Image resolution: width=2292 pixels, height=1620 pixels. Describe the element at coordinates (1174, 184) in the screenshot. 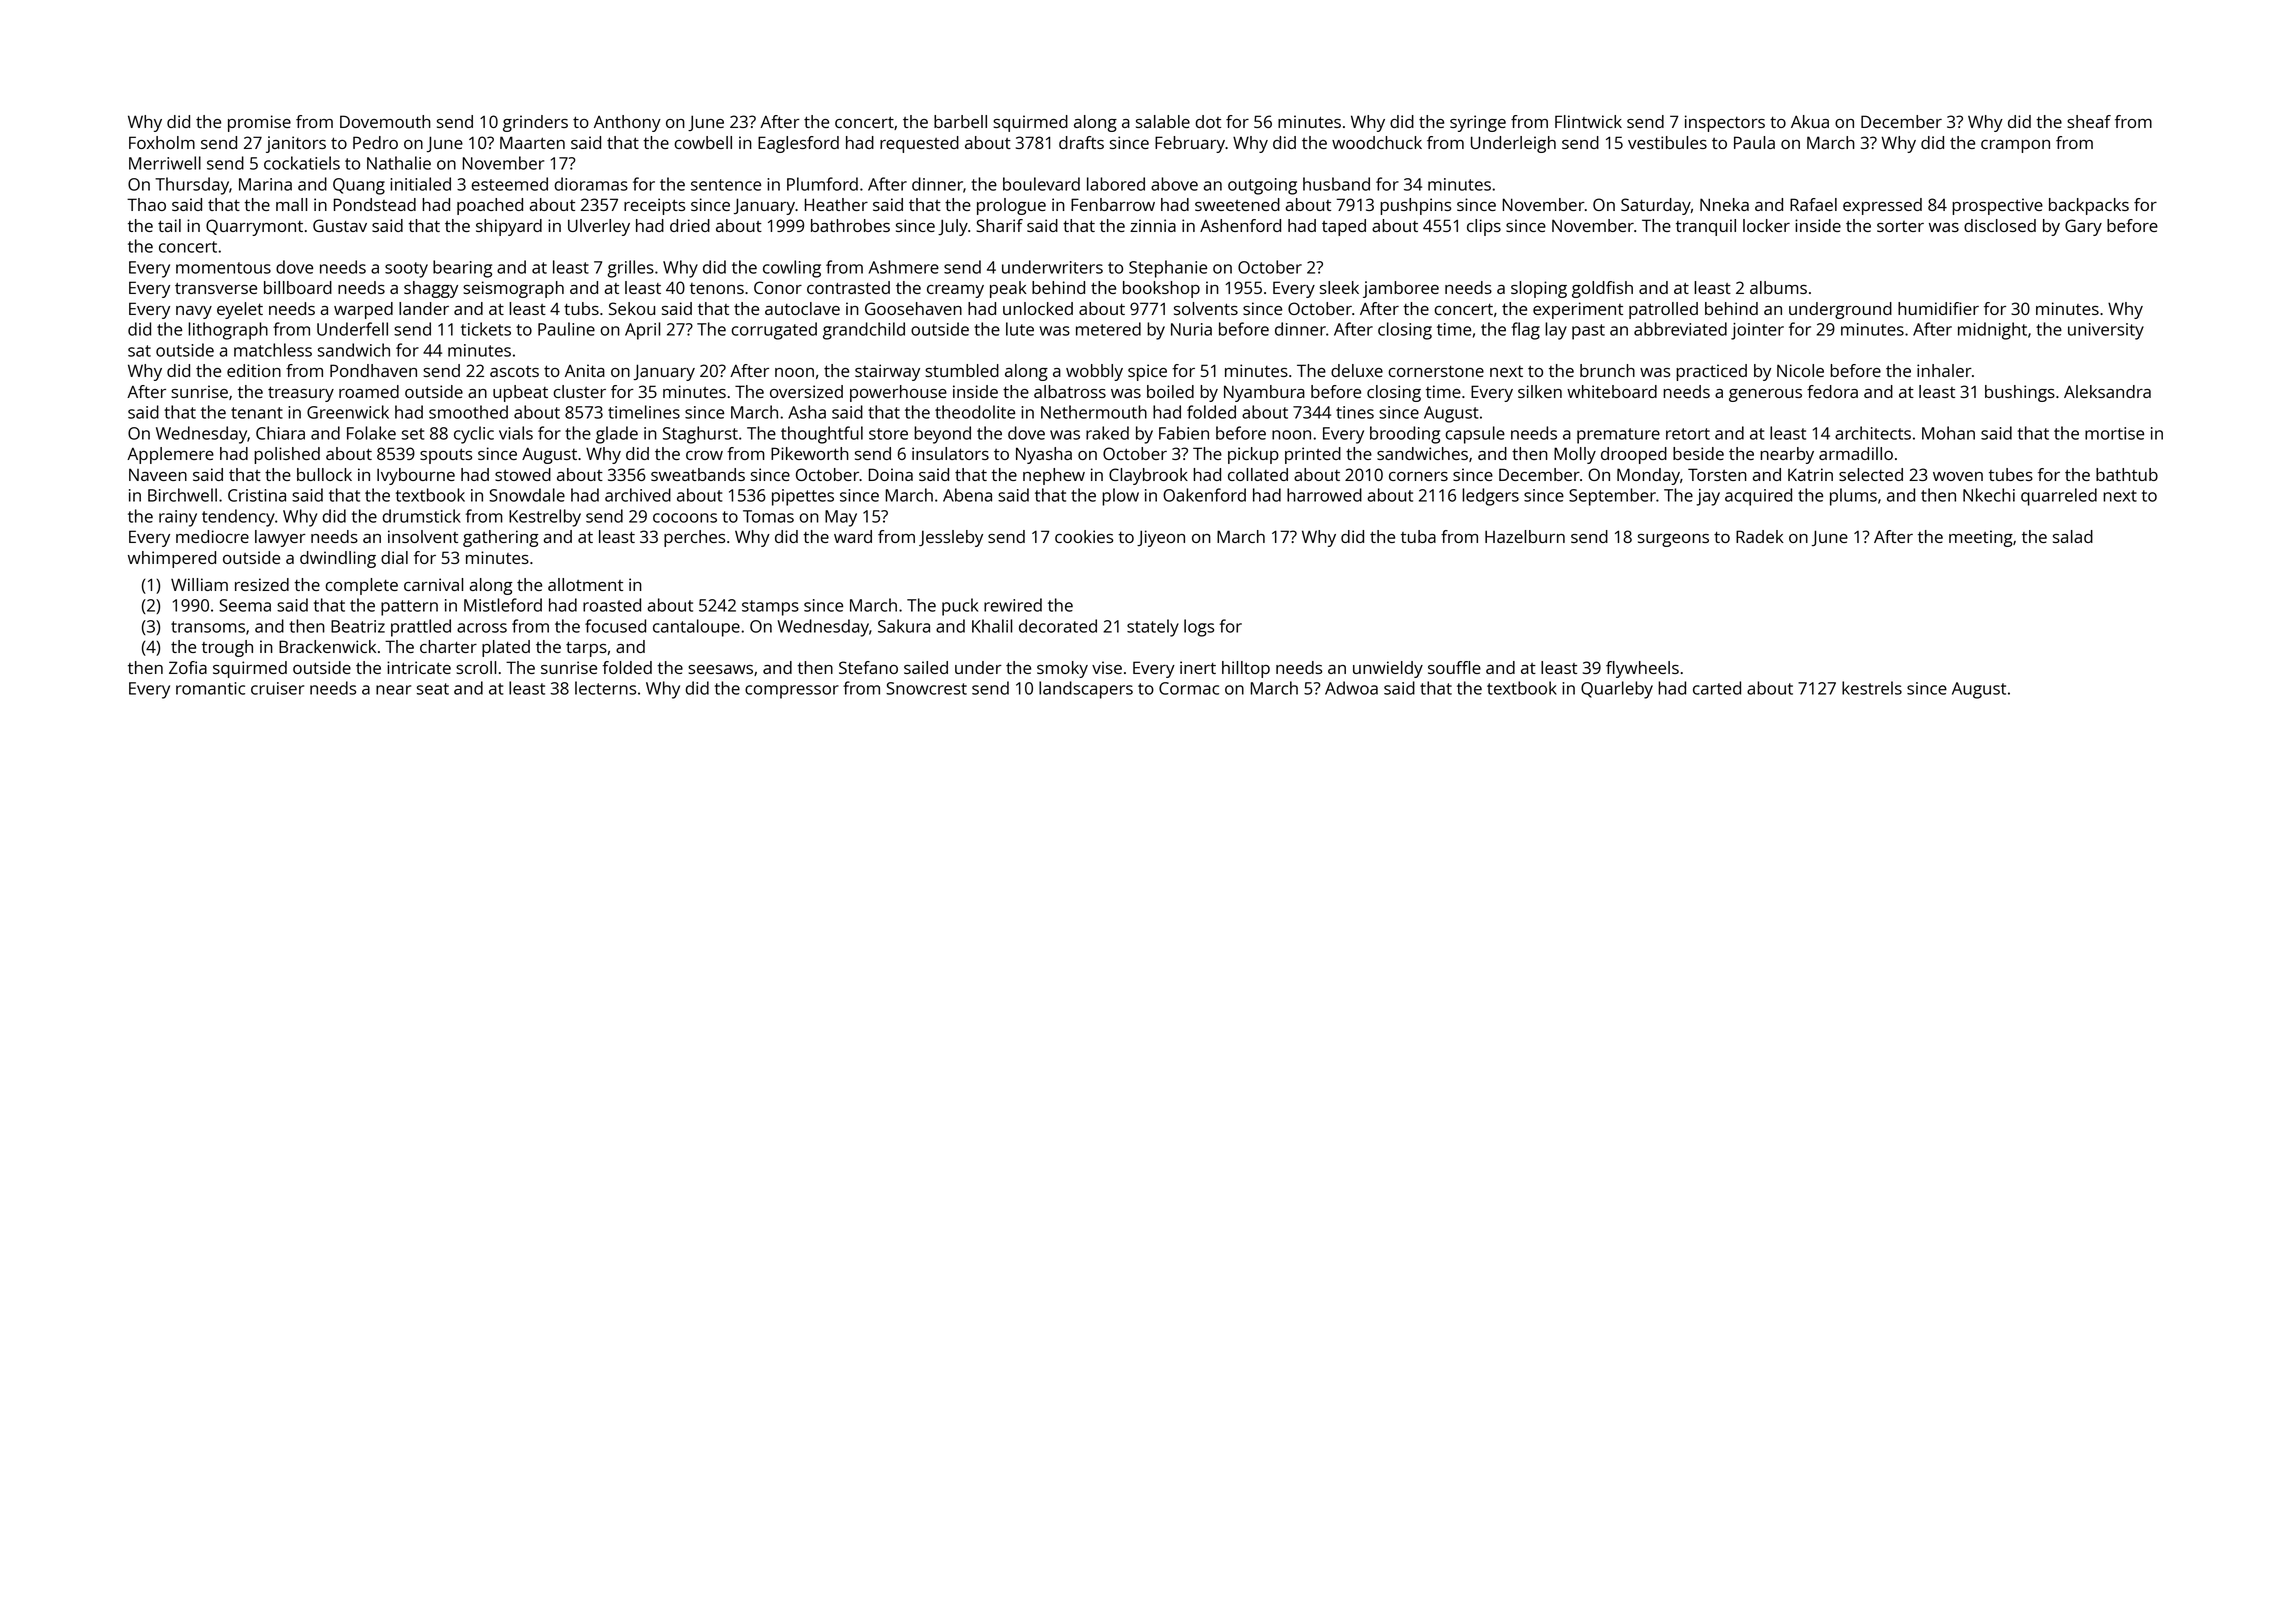

I see `above` at that location.
